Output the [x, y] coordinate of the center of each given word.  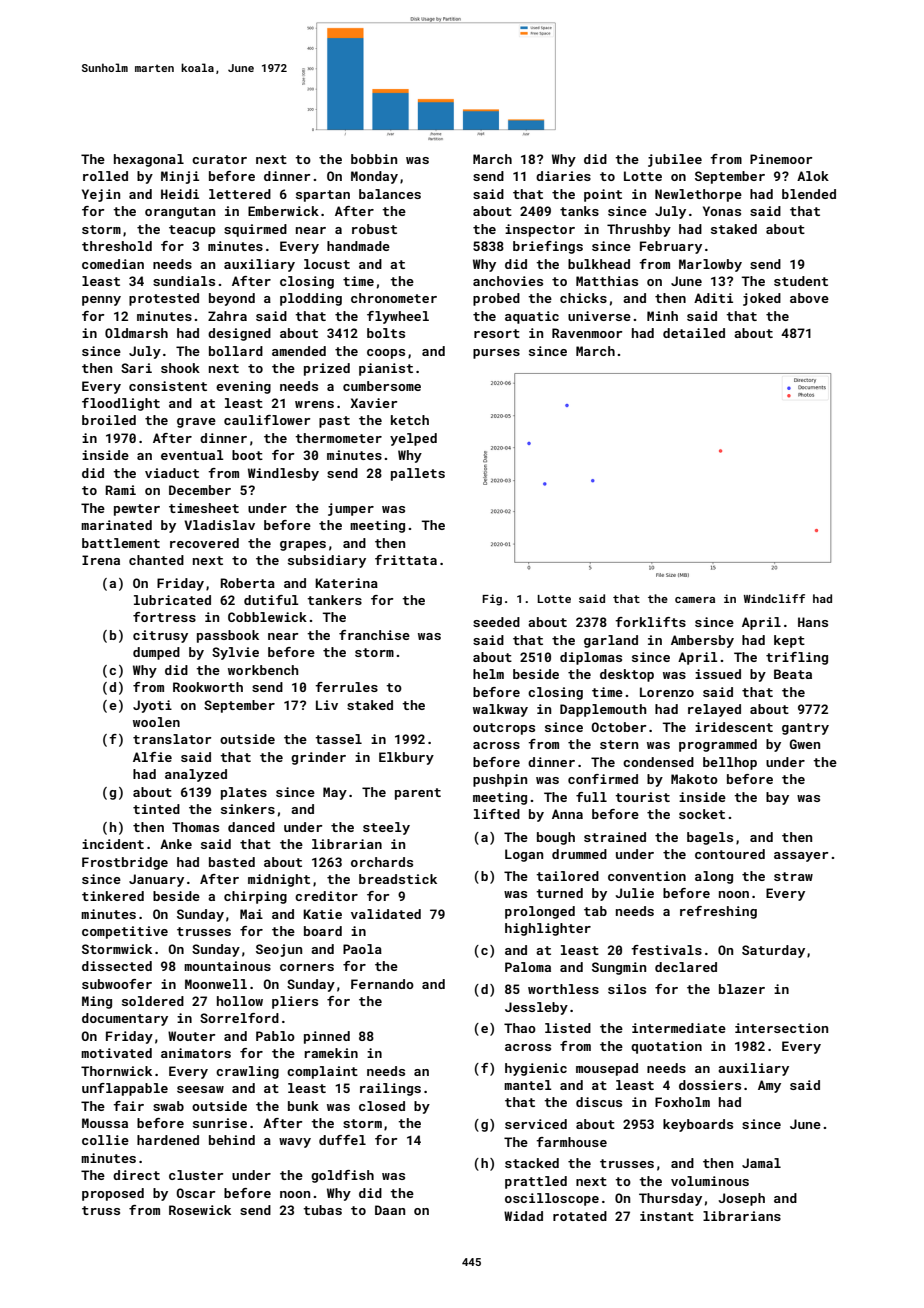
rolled [105, 176]
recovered [204, 543]
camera [695, 600]
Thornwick [116, 1071]
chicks [583, 298]
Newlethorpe [698, 195]
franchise [374, 635]
